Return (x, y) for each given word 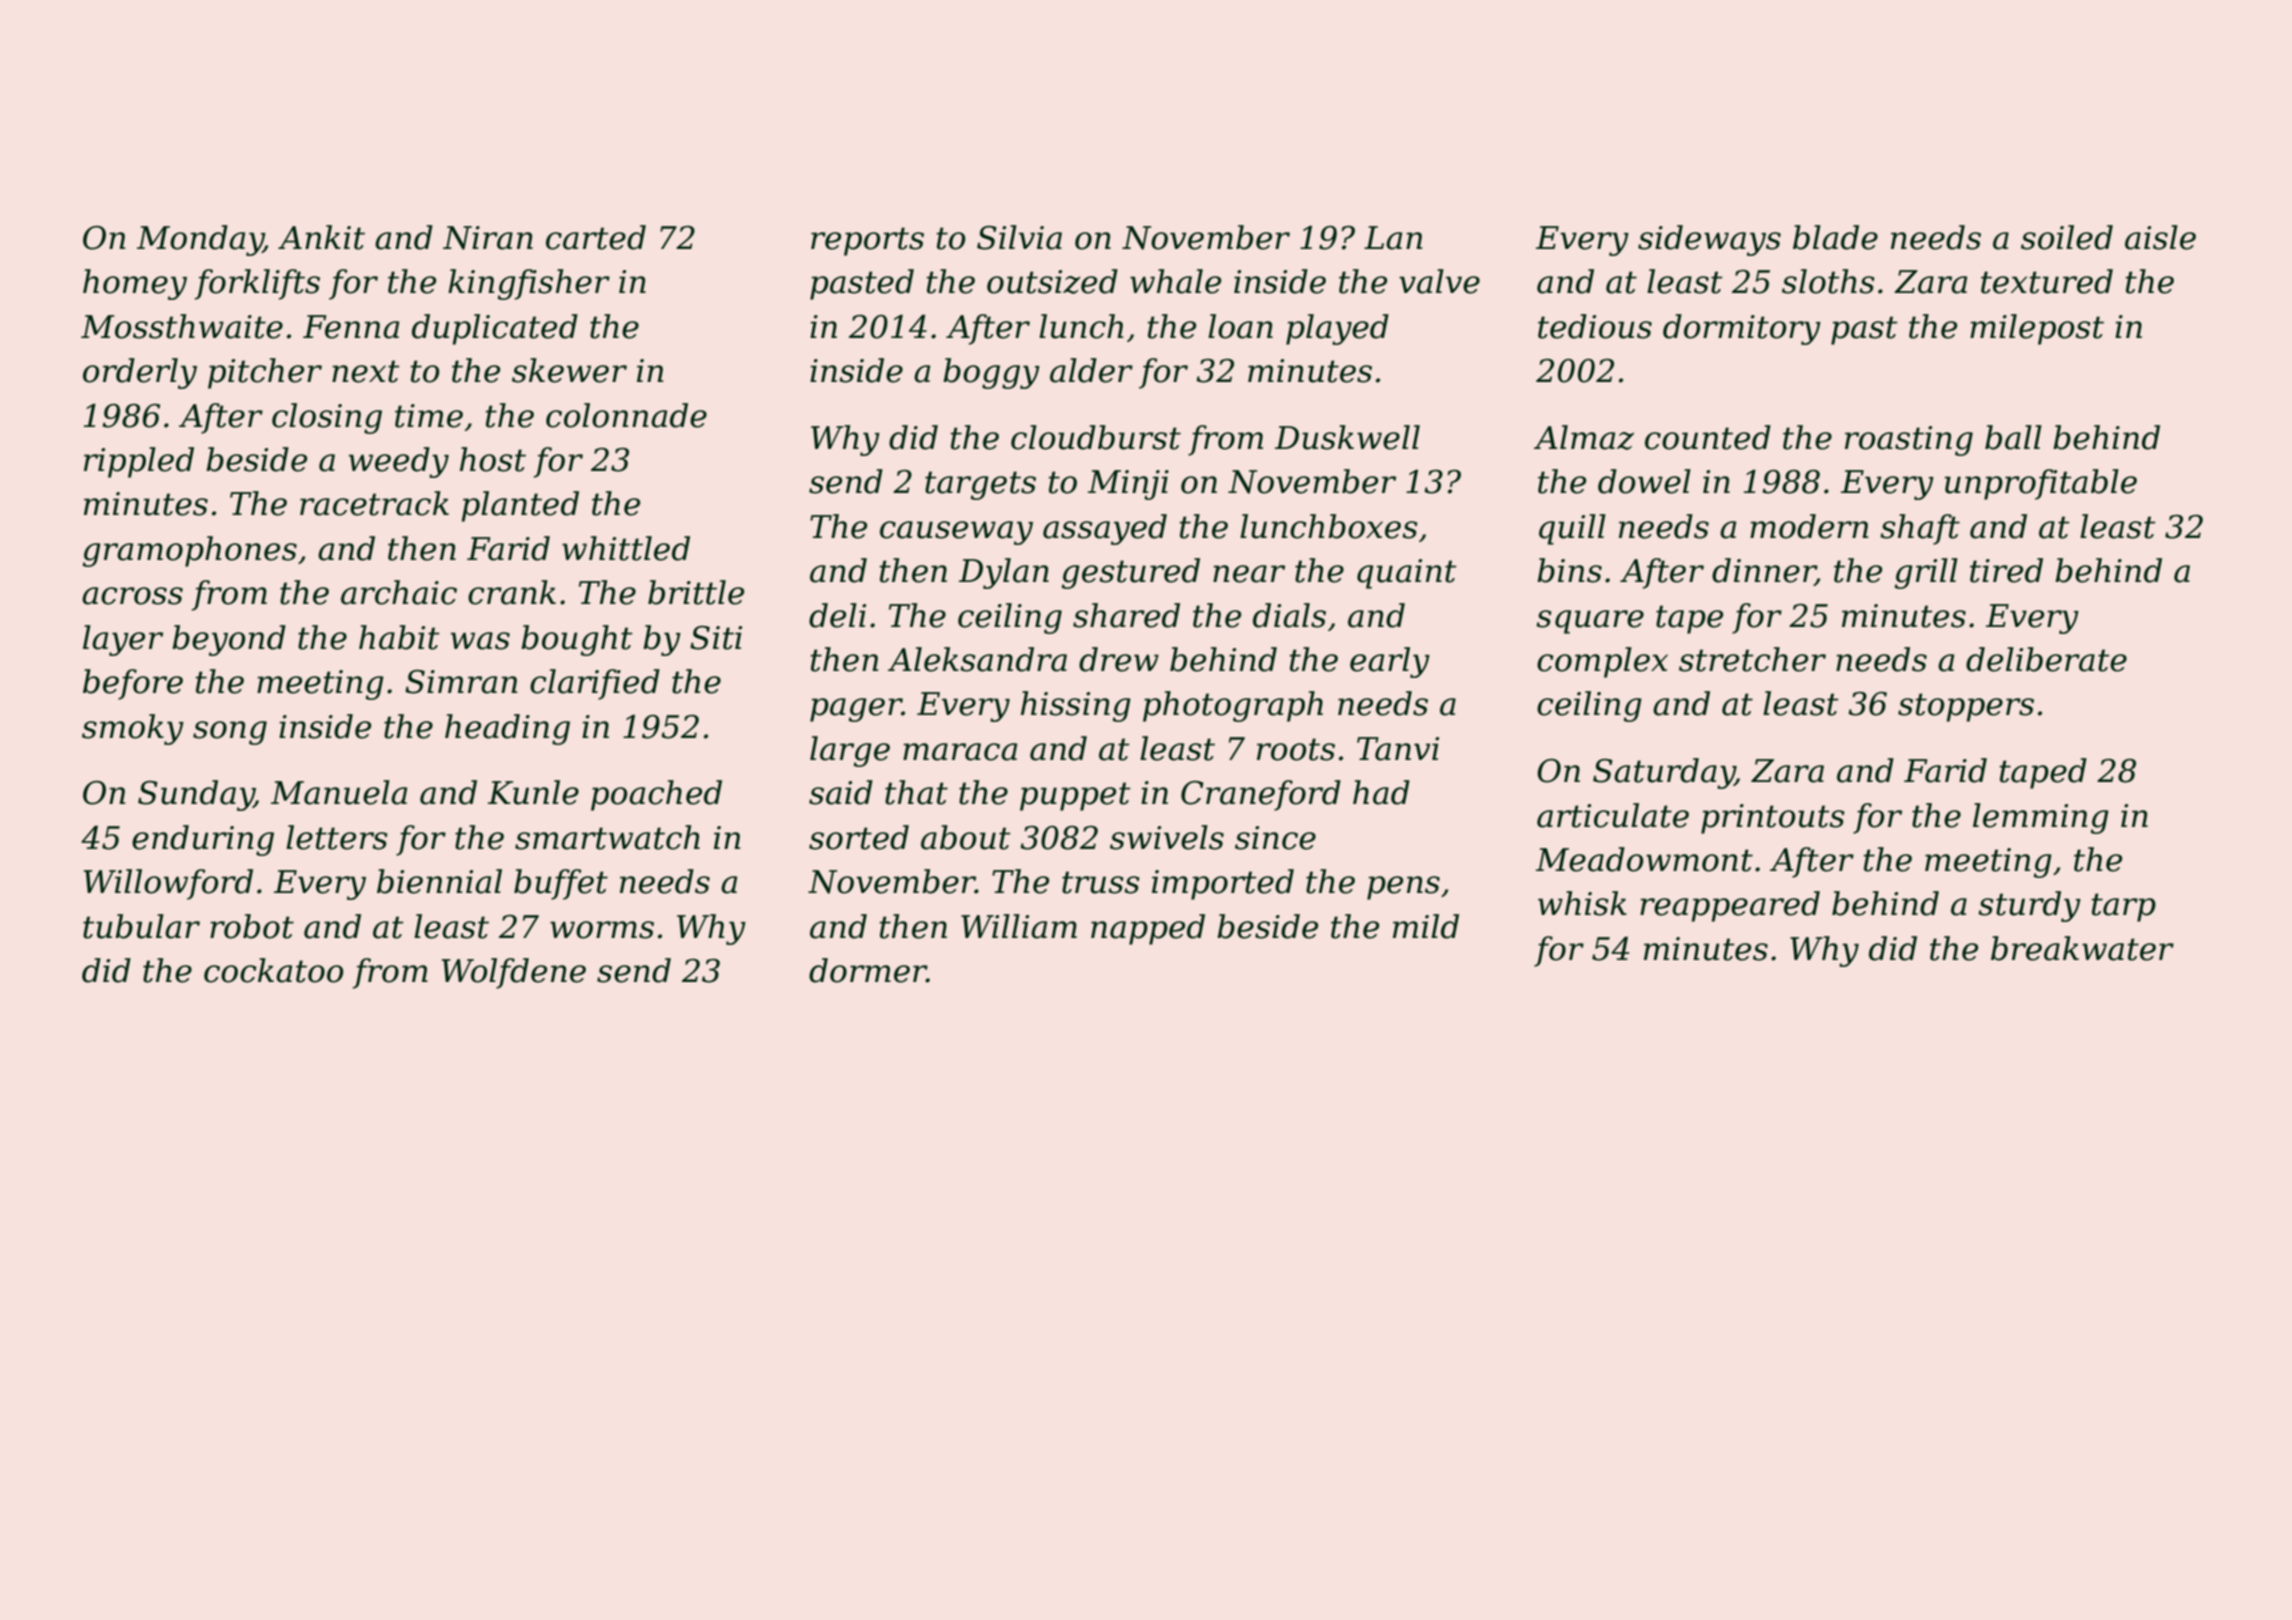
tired (2006, 570)
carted (596, 237)
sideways (1709, 240)
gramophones (190, 551)
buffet (561, 884)
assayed (1105, 529)
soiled (2067, 237)
